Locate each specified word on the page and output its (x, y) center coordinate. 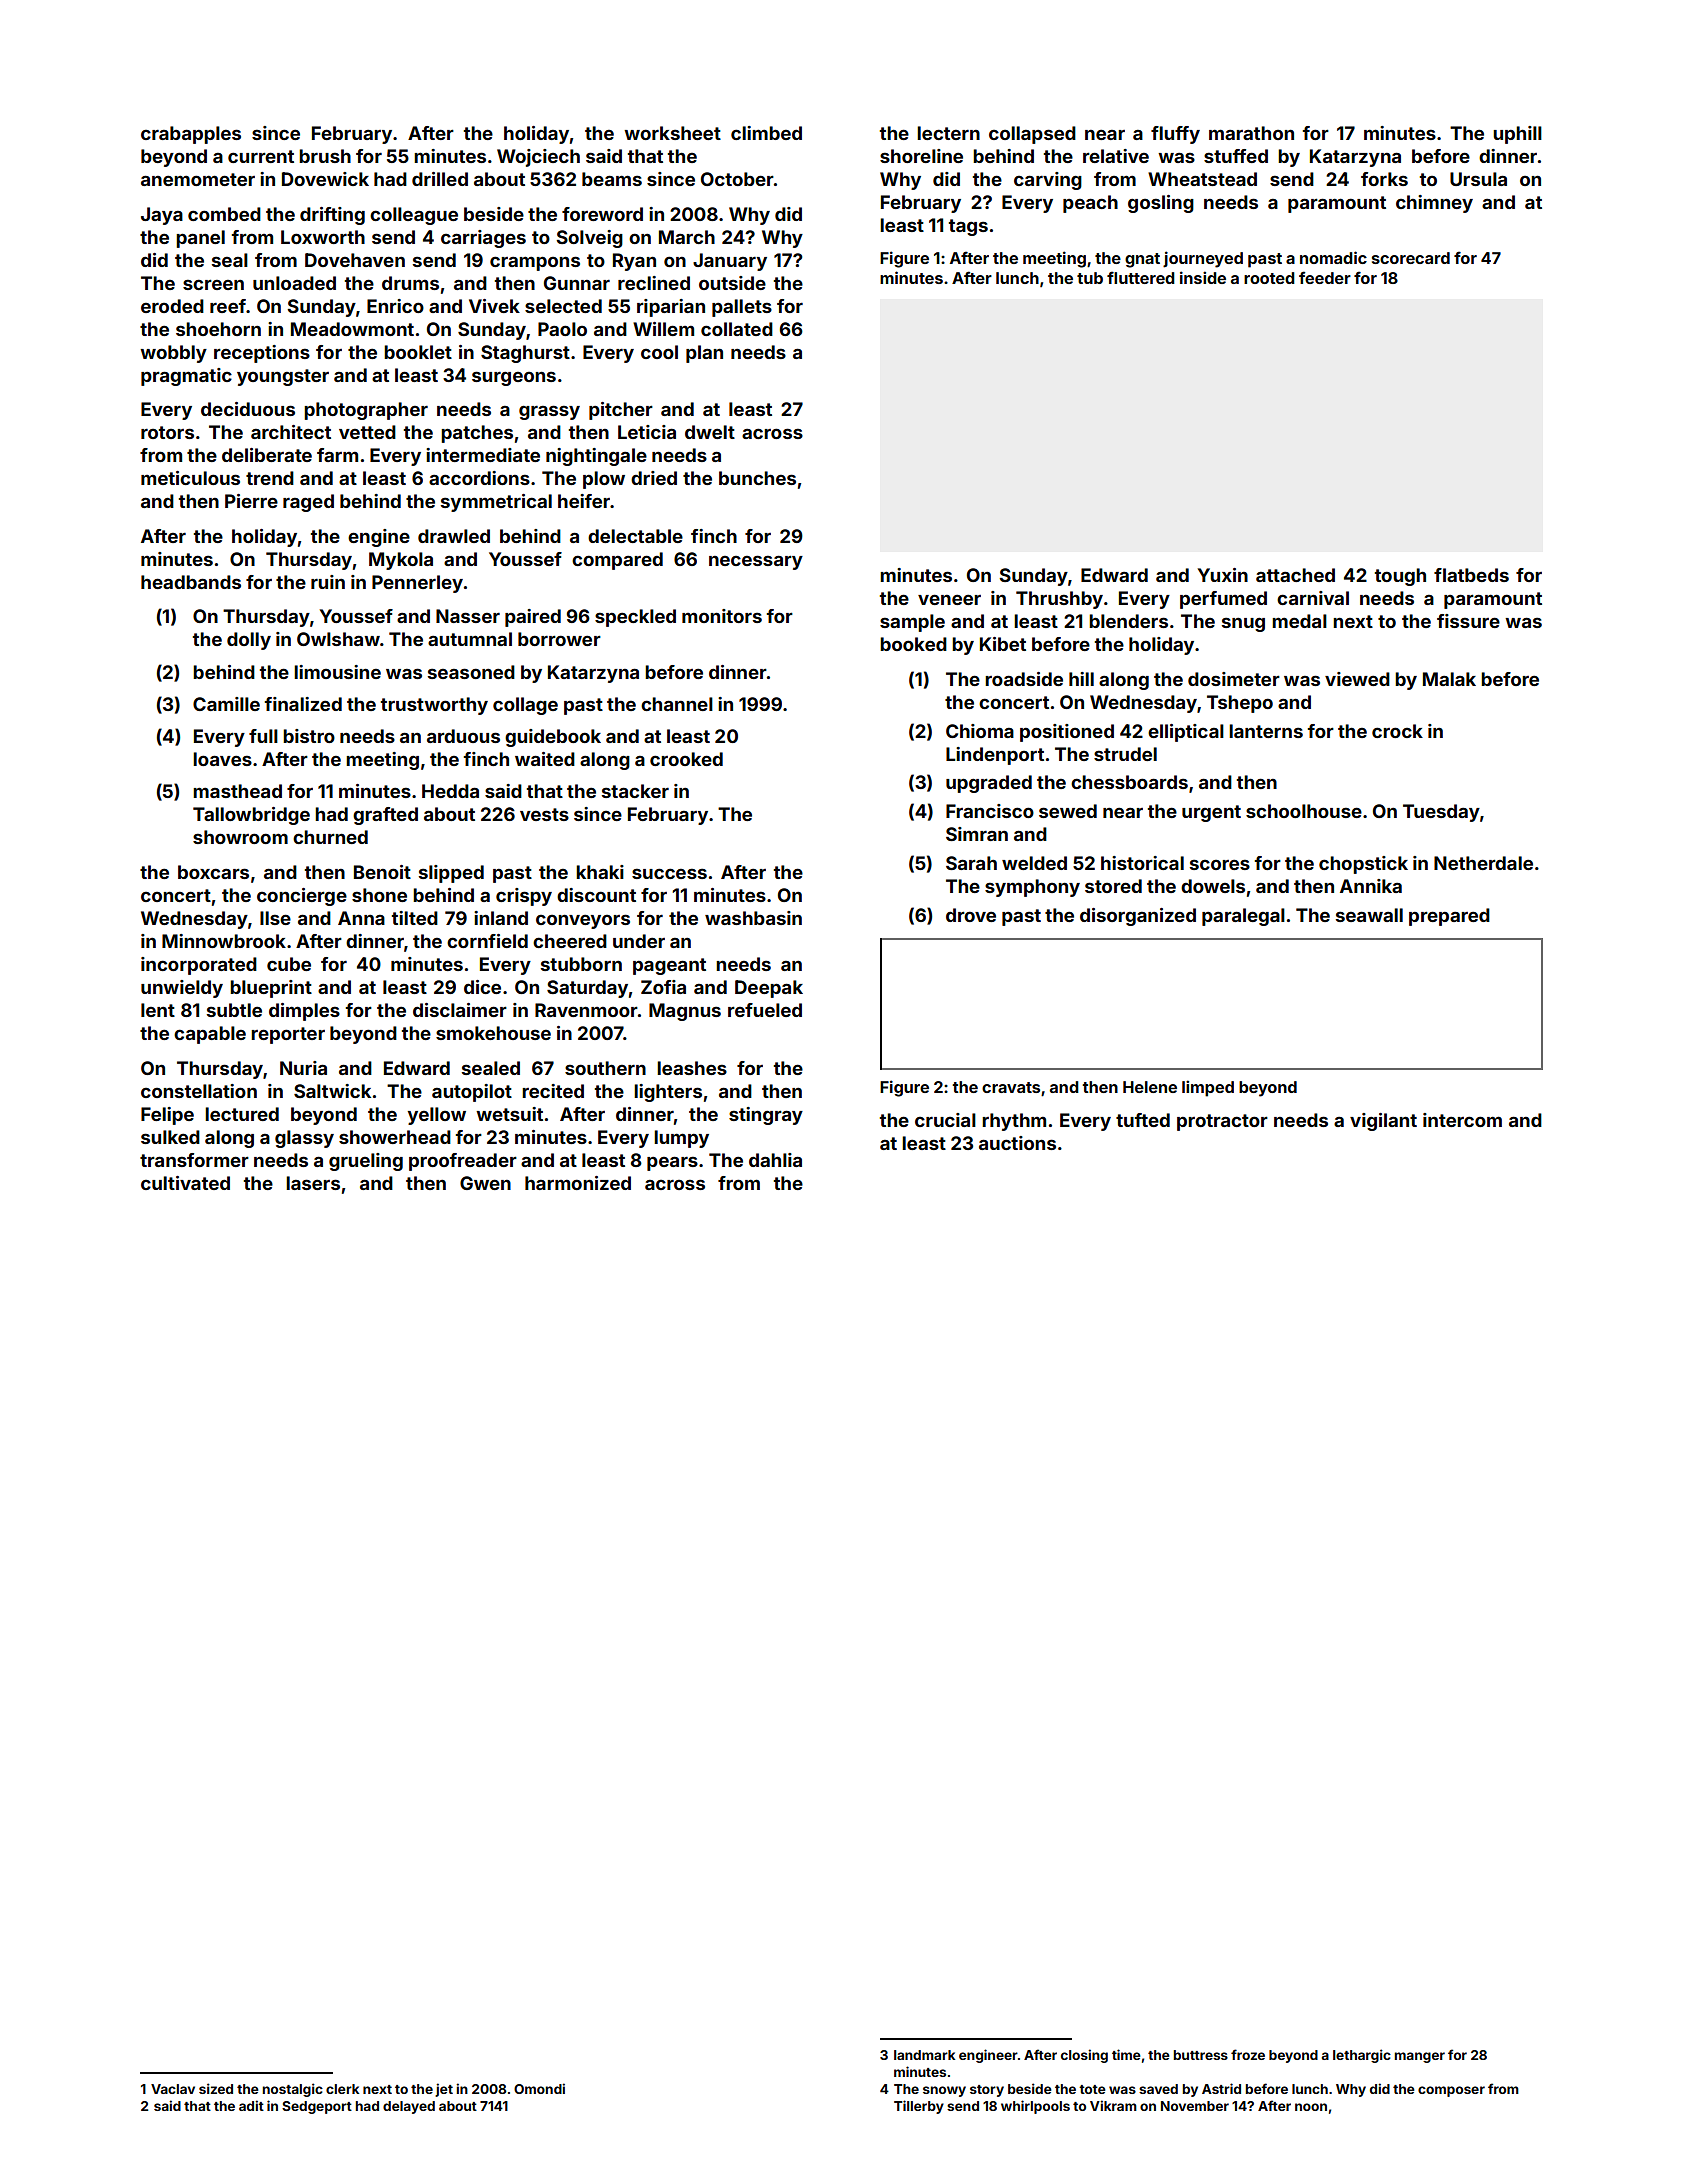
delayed (409, 2107)
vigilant (1383, 1122)
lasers (313, 1183)
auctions (1017, 1143)
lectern (948, 133)
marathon (1251, 133)
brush (325, 156)
